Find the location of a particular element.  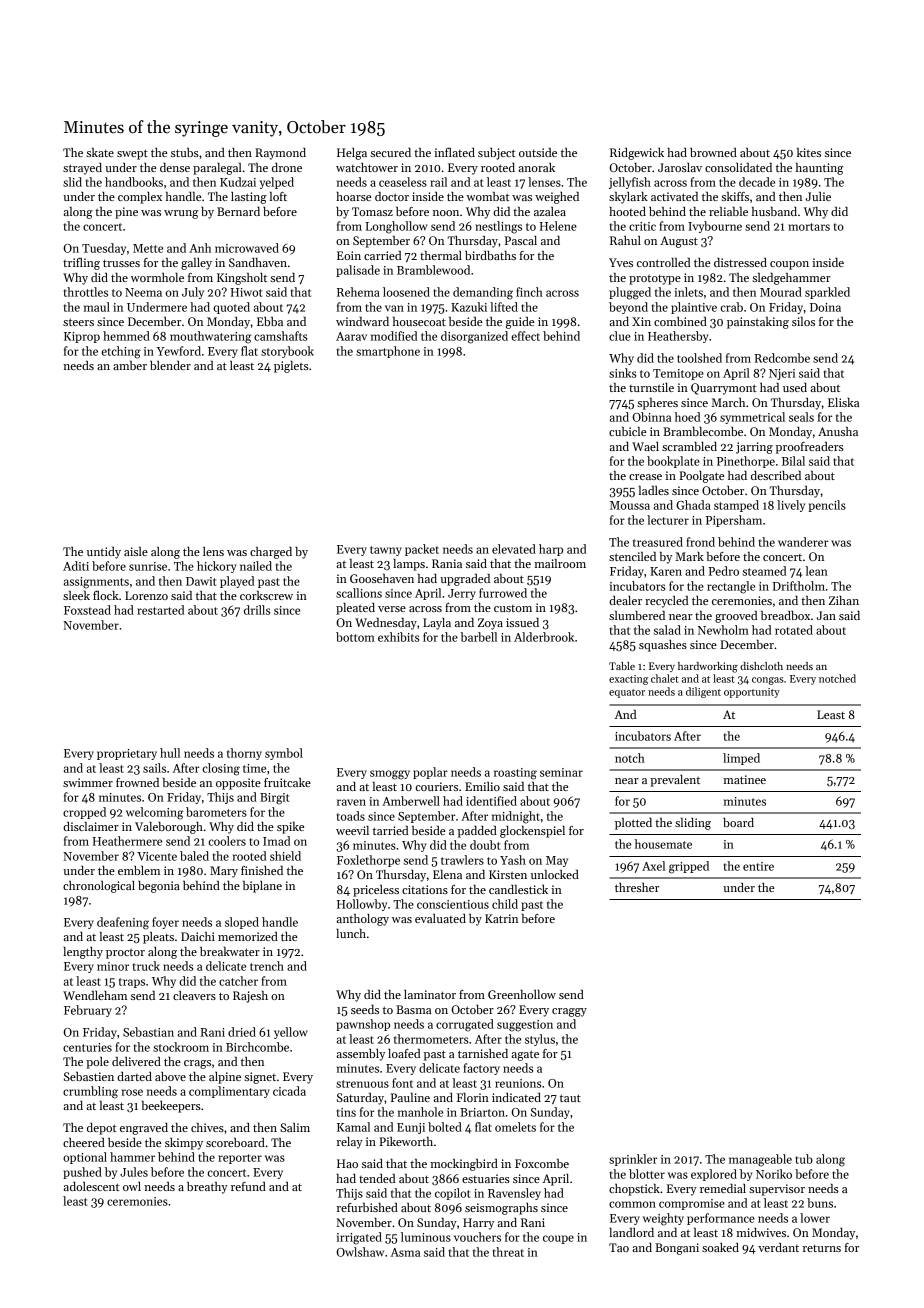

breathy is located at coordinates (207, 1188).
